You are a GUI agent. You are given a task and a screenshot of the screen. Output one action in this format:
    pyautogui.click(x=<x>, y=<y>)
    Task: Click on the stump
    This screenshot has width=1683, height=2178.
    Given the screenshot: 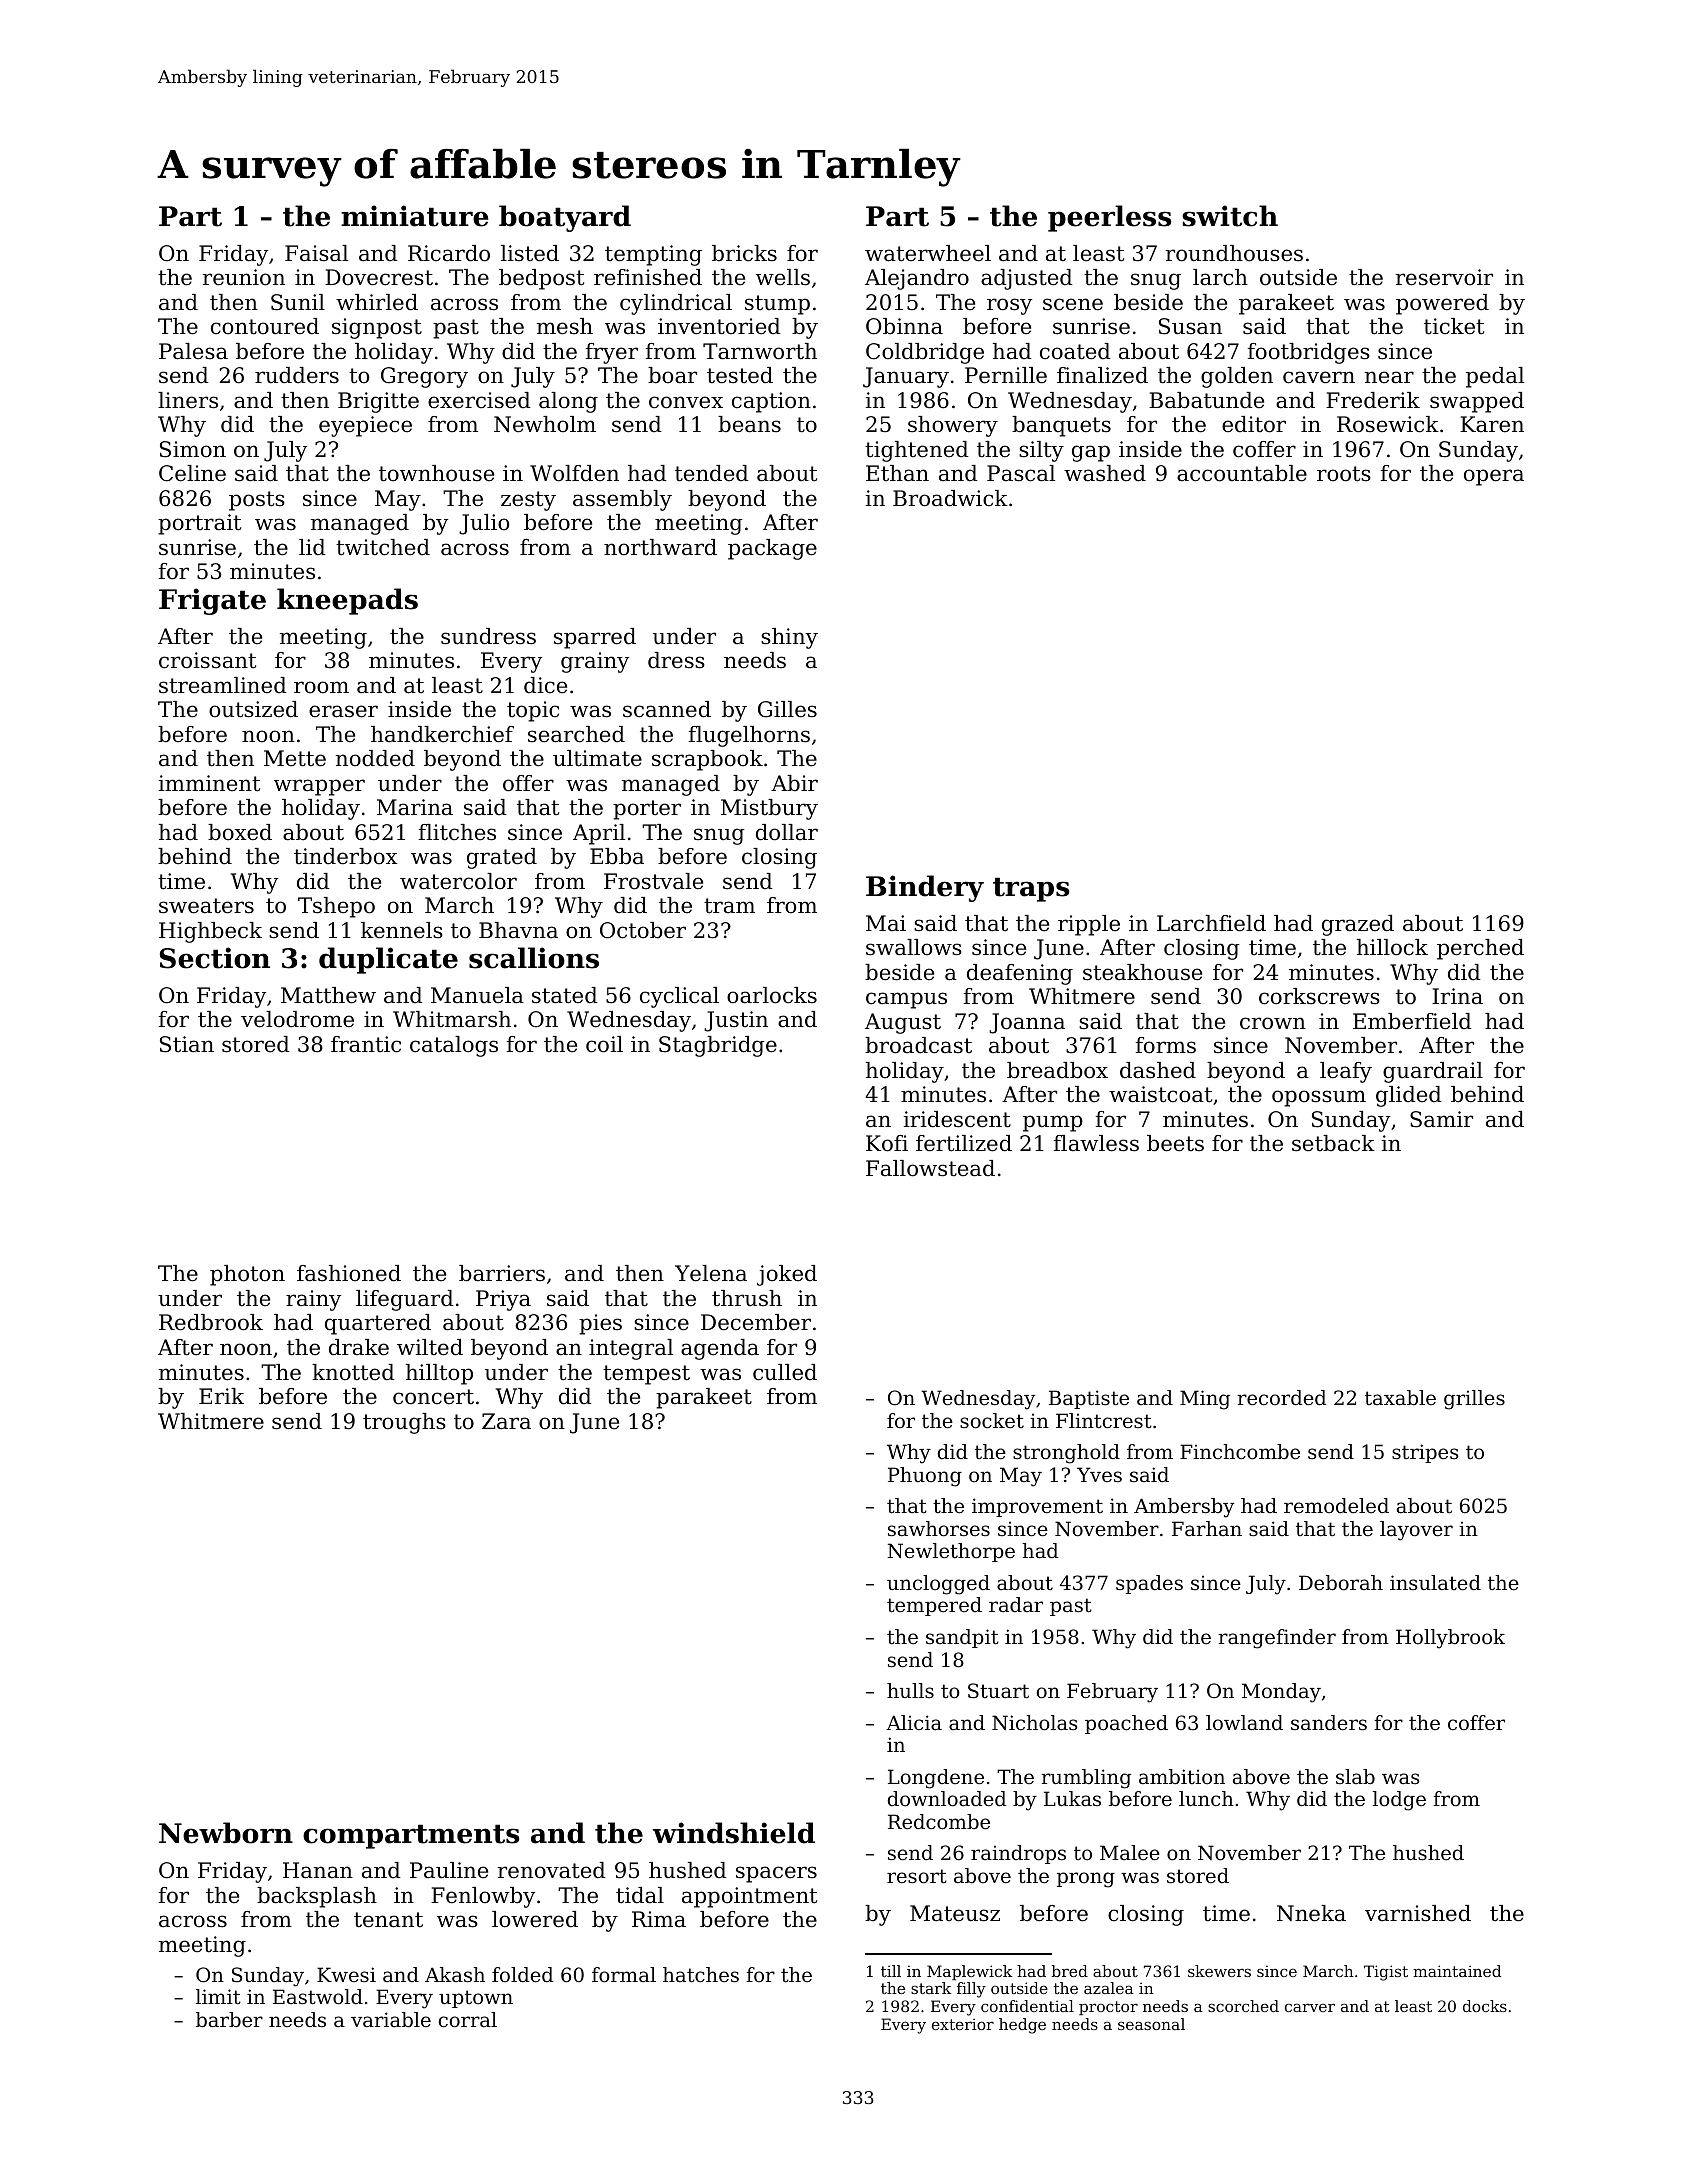 What is the action you would take?
    pyautogui.click(x=777, y=305)
